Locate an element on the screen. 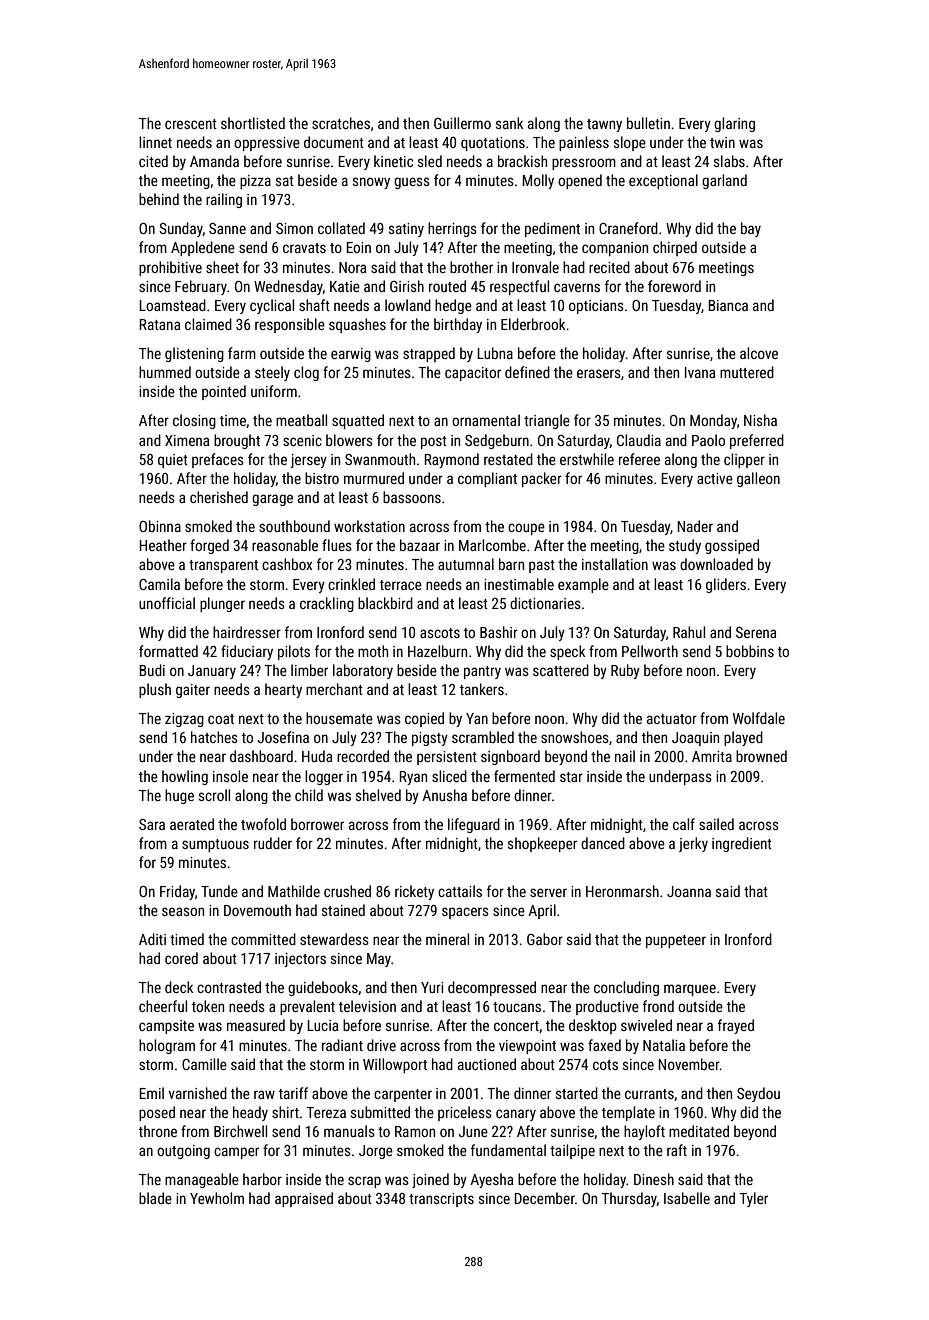 This screenshot has width=929, height=1320. twofold is located at coordinates (263, 824).
